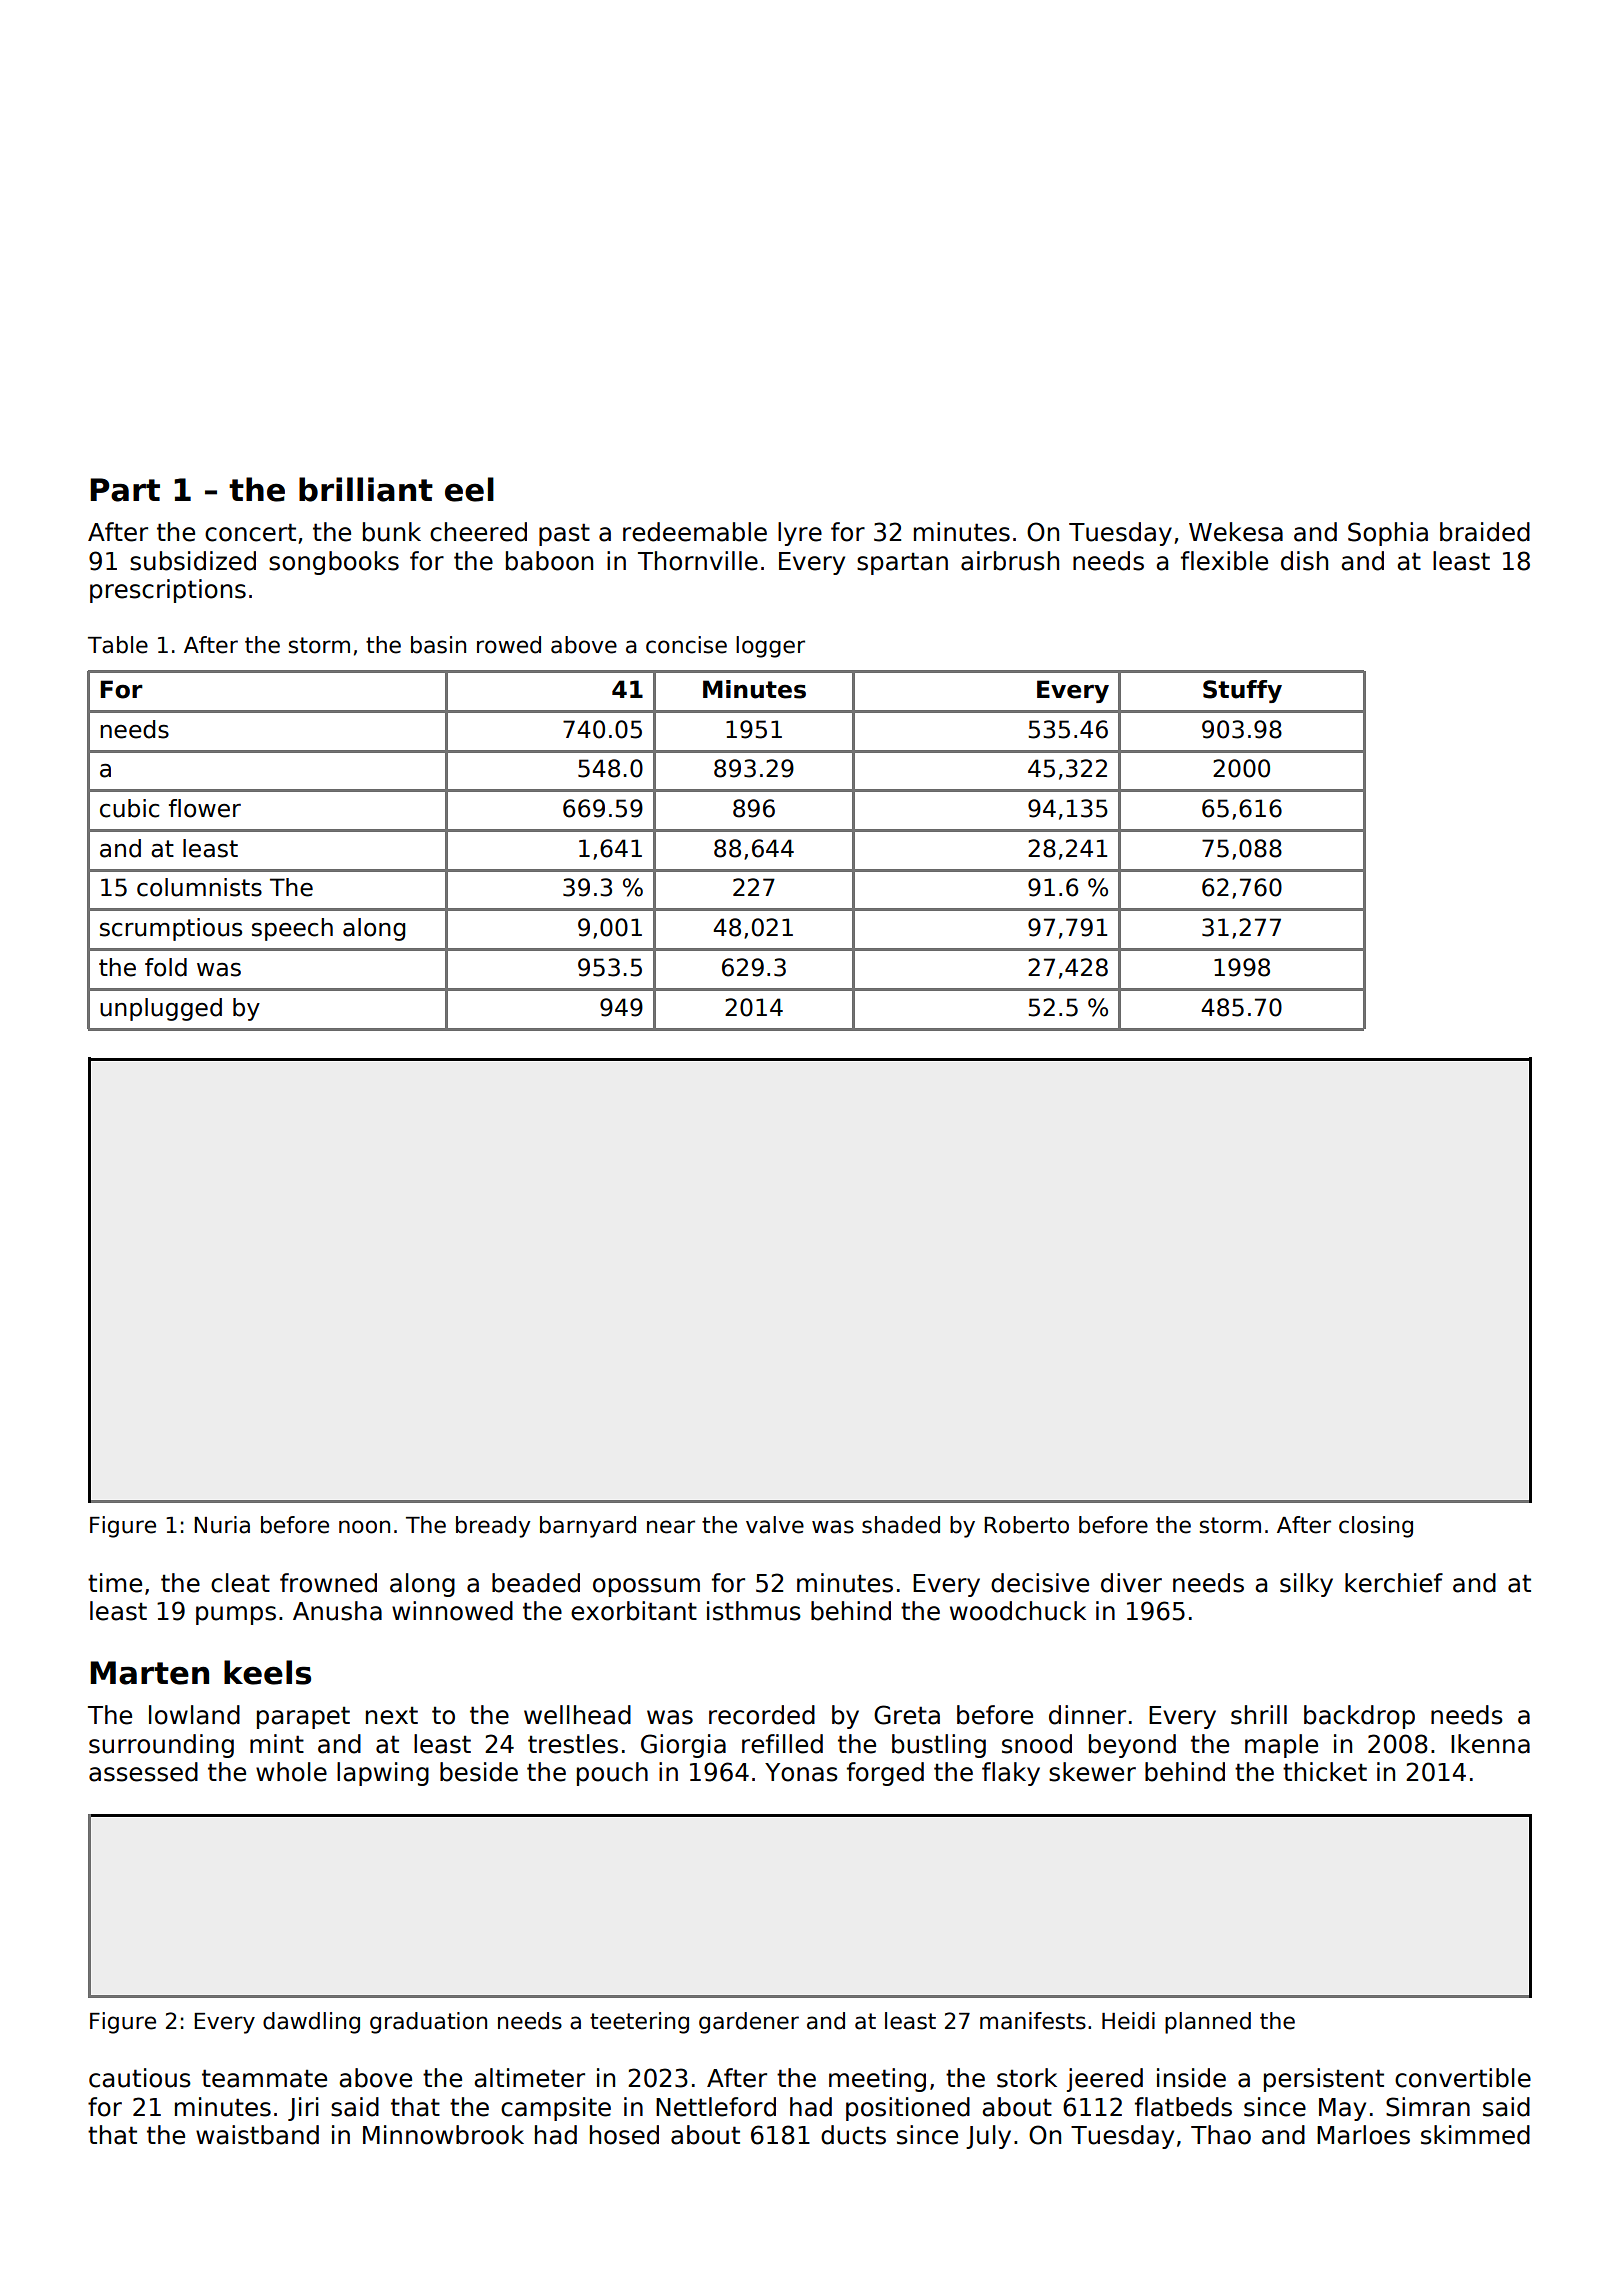 The image size is (1620, 2292). Describe the element at coordinates (1242, 691) in the screenshot. I see `Stuffy` at that location.
